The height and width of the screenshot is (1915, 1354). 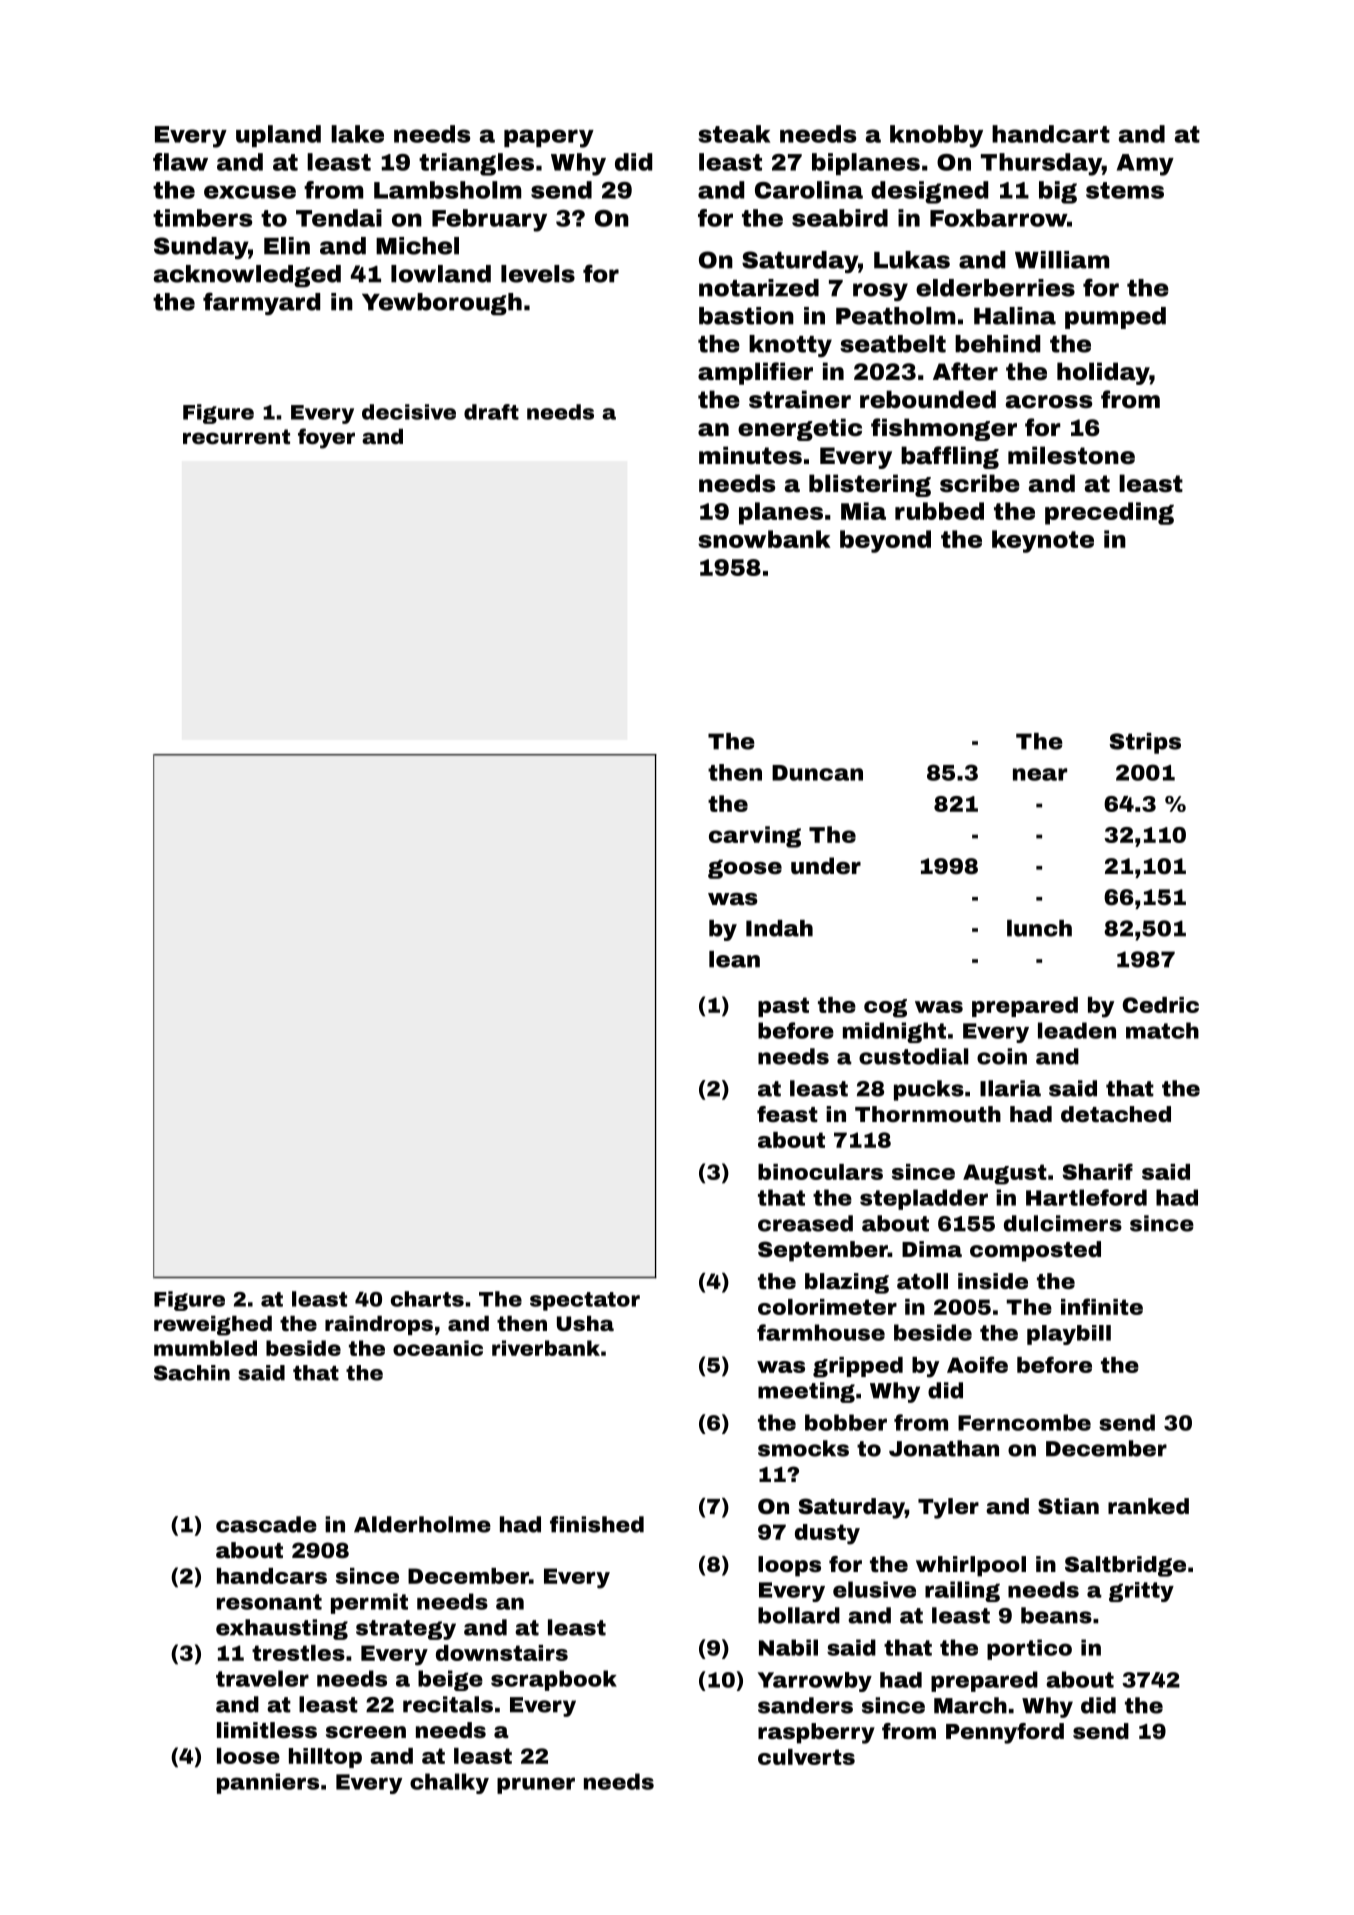 What do you see at coordinates (1148, 1506) in the screenshot?
I see `ranked` at bounding box center [1148, 1506].
